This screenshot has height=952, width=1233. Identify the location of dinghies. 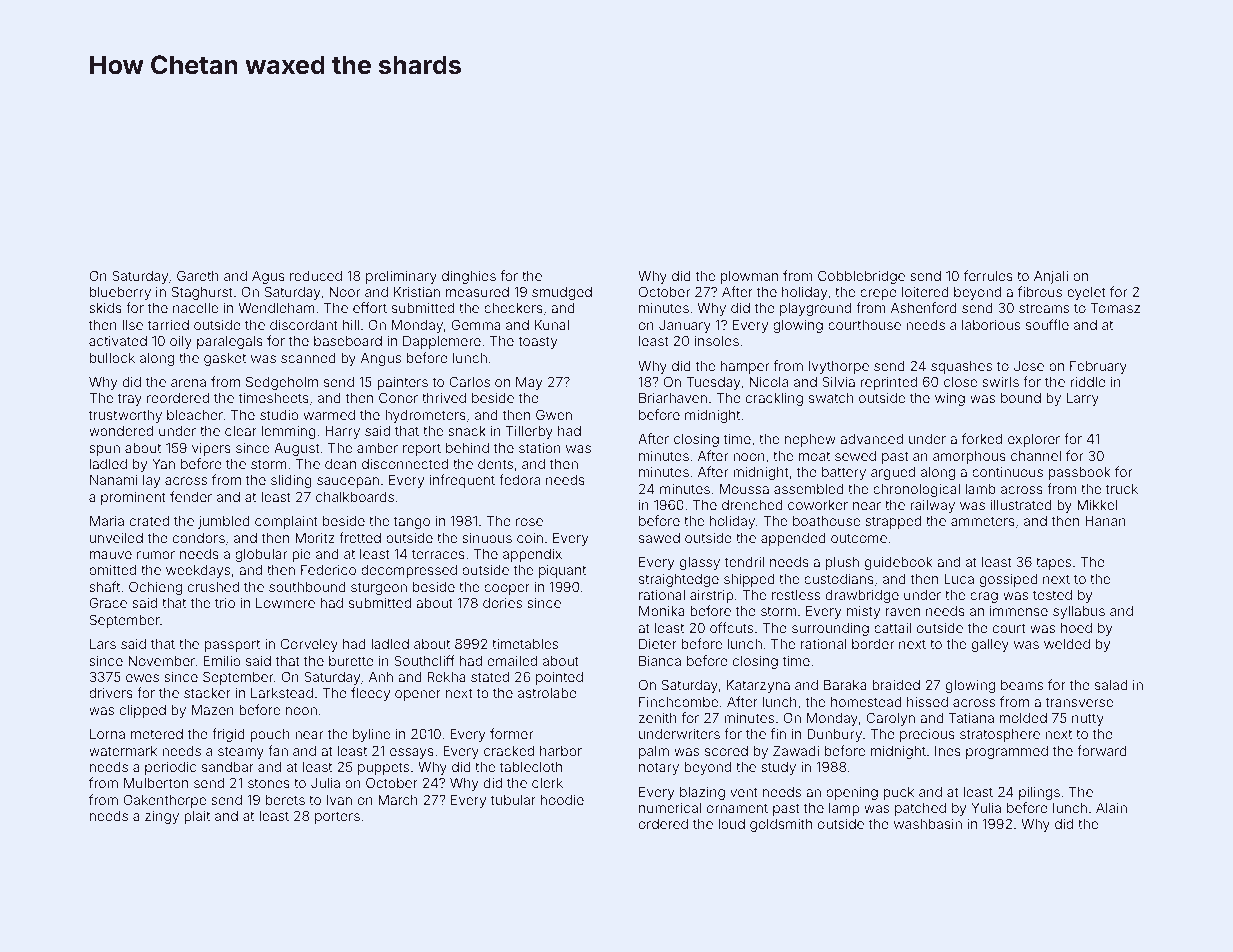
(469, 277).
